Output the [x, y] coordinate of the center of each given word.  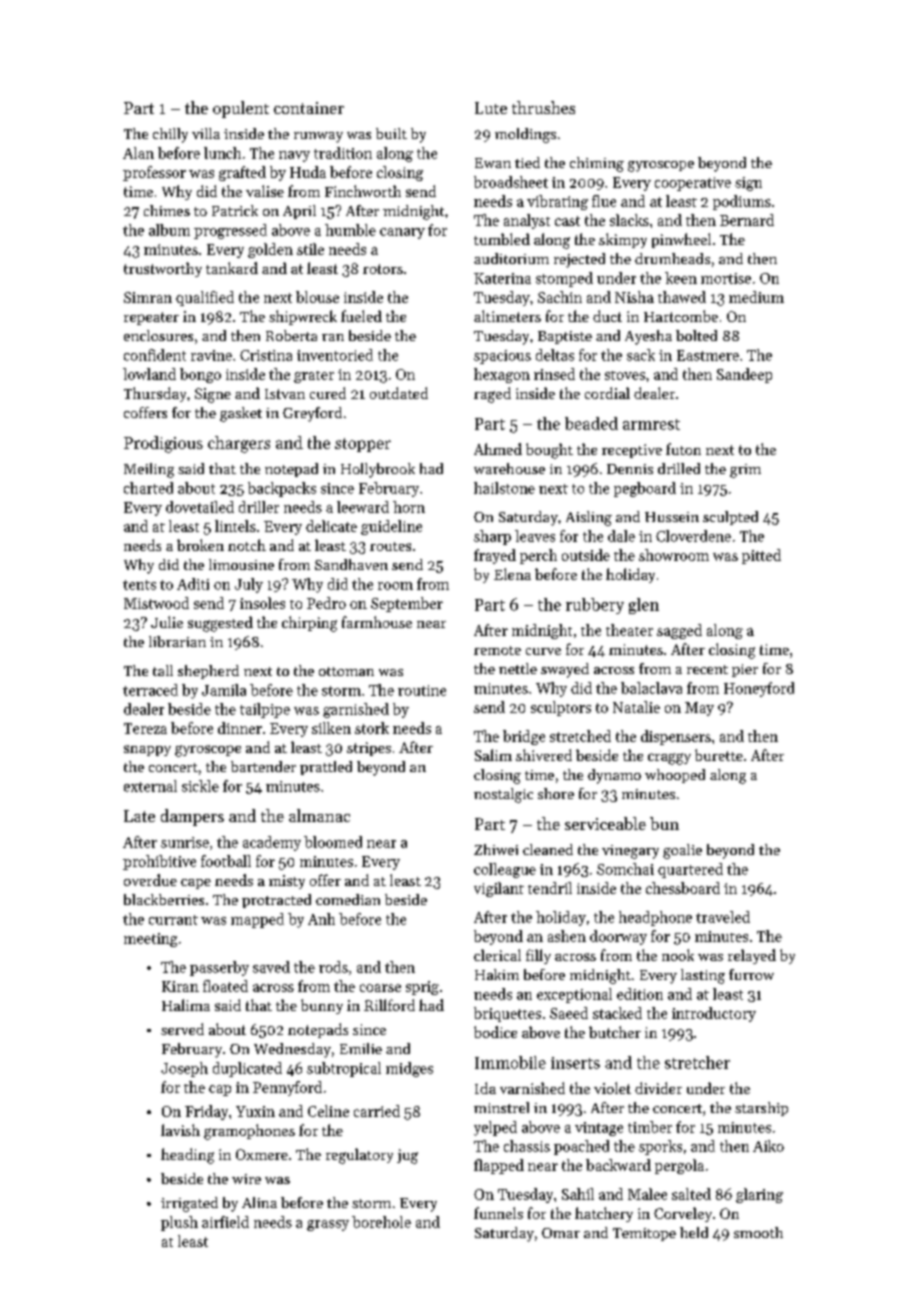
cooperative [693, 184]
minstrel [501, 1107]
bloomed [333, 842]
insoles [262, 603]
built [391, 133]
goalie [682, 851]
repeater [151, 318]
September [407, 604]
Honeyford [759, 689]
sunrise [185, 842]
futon [683, 449]
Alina [259, 1202]
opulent [241, 109]
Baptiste [565, 337]
